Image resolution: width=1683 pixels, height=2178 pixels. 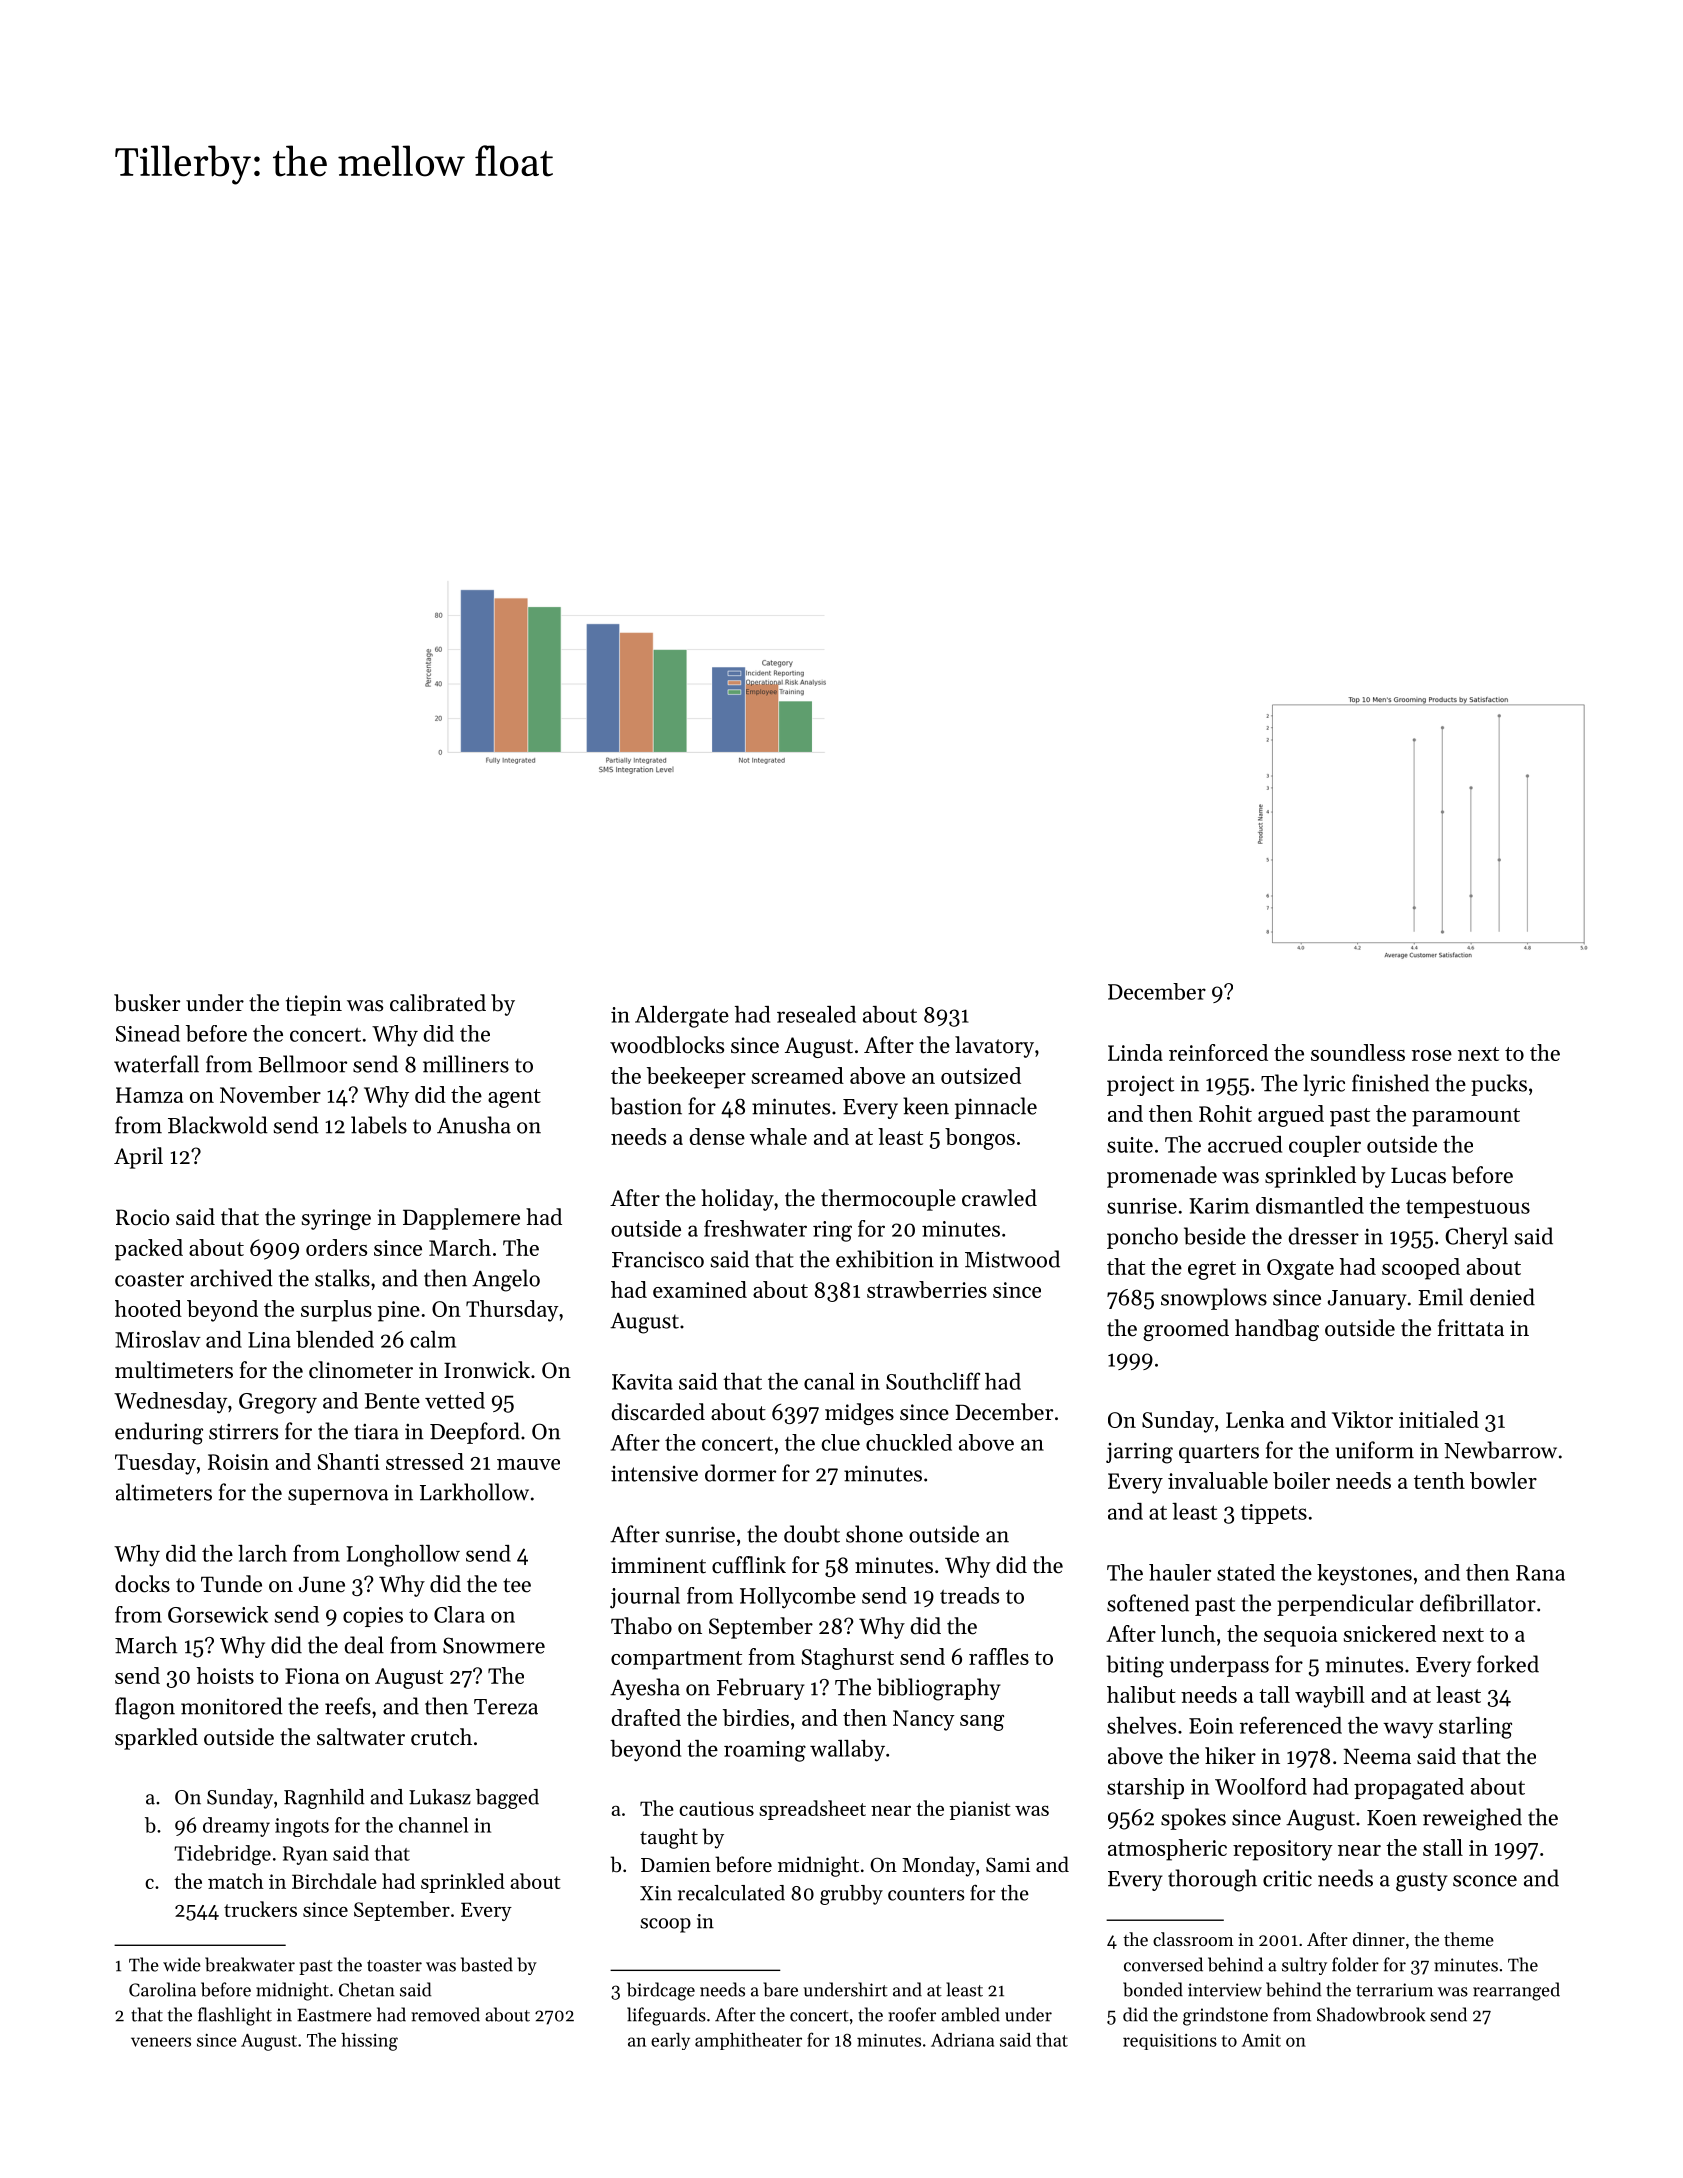 I want to click on tiara, so click(x=376, y=1432).
